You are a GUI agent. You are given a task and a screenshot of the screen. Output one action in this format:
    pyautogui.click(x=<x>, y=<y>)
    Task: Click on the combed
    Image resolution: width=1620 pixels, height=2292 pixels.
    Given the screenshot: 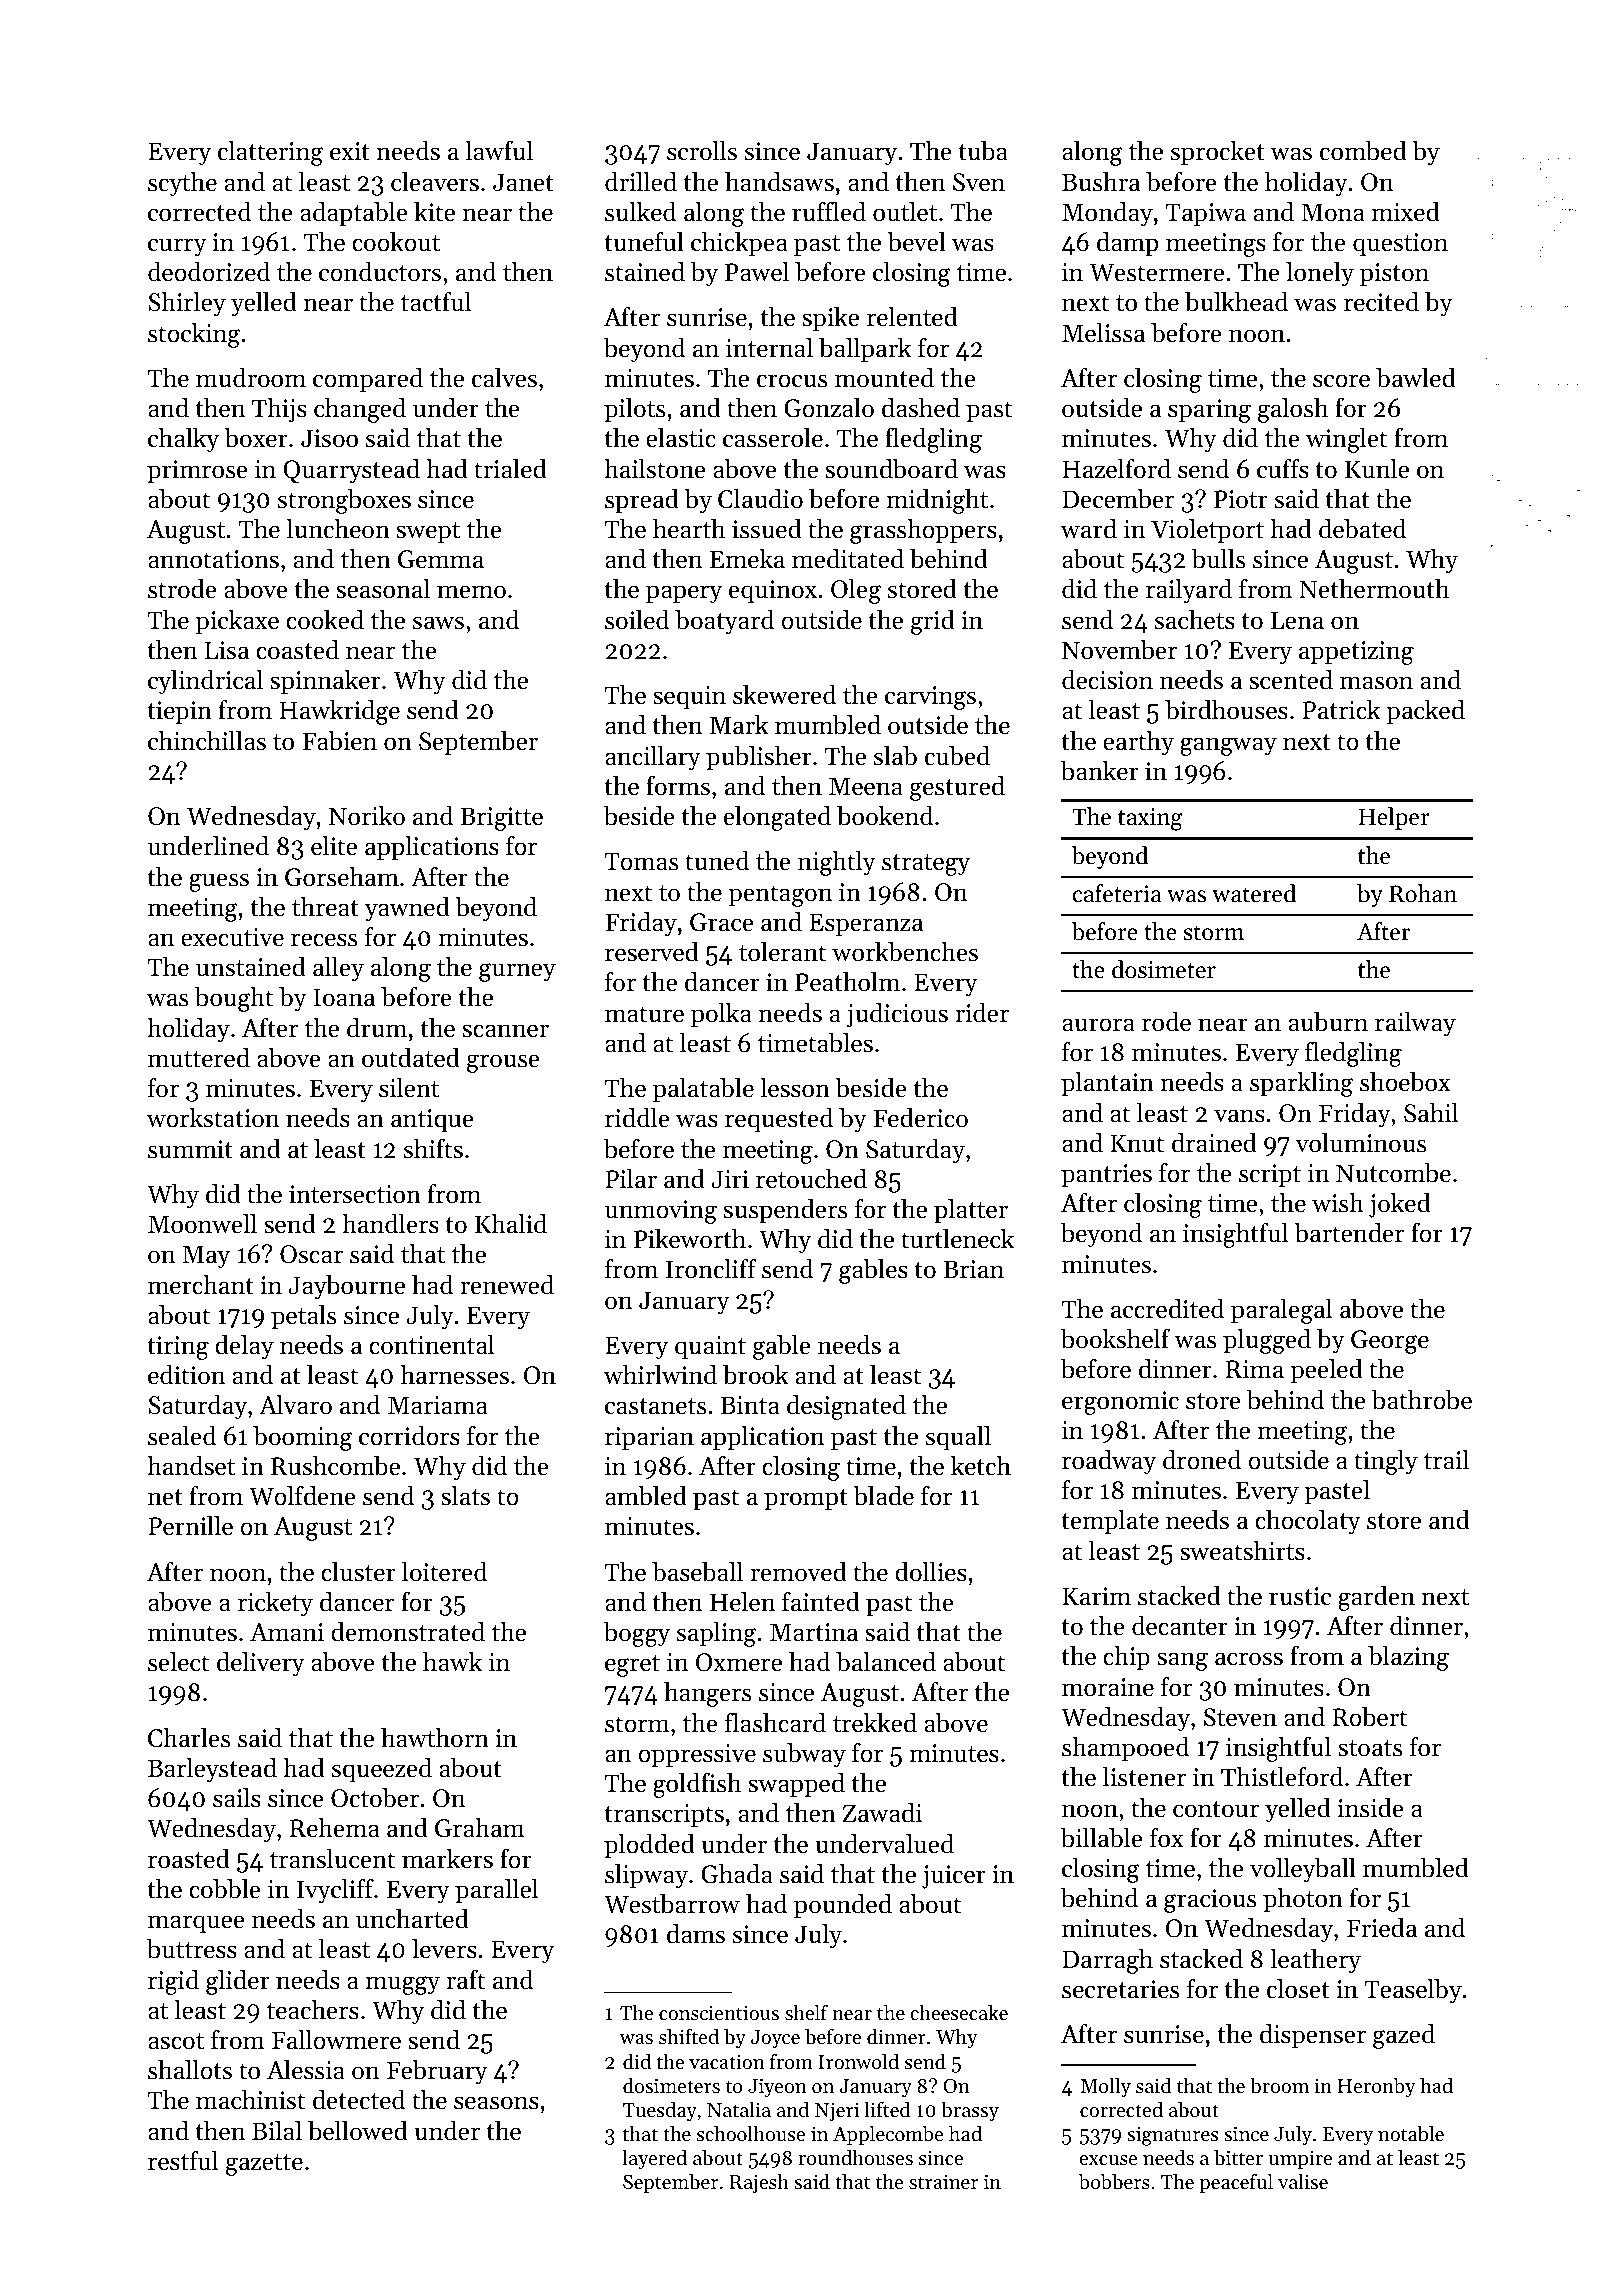 What is the action you would take?
    pyautogui.click(x=1363, y=151)
